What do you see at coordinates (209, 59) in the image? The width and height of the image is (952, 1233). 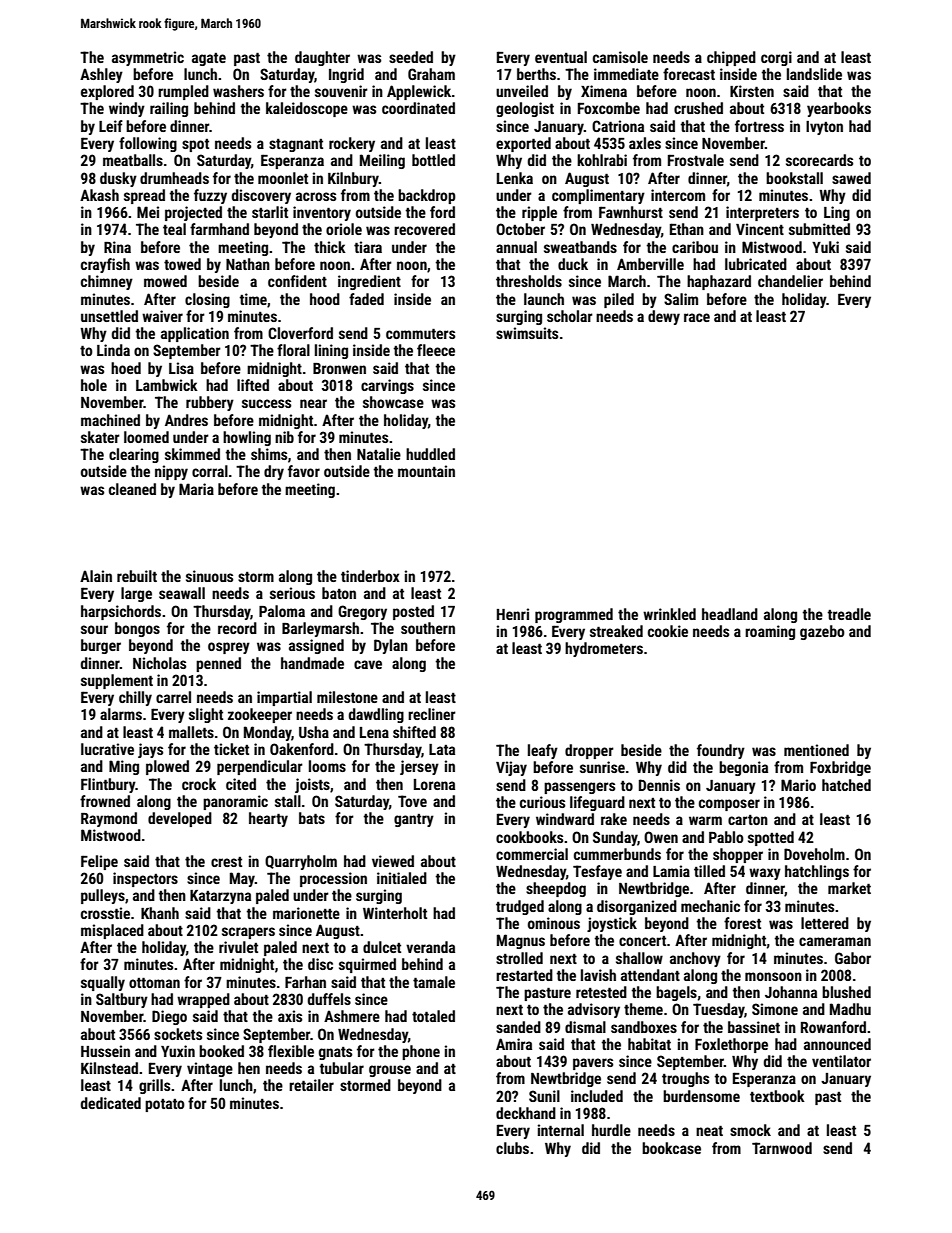 I see `agate` at bounding box center [209, 59].
